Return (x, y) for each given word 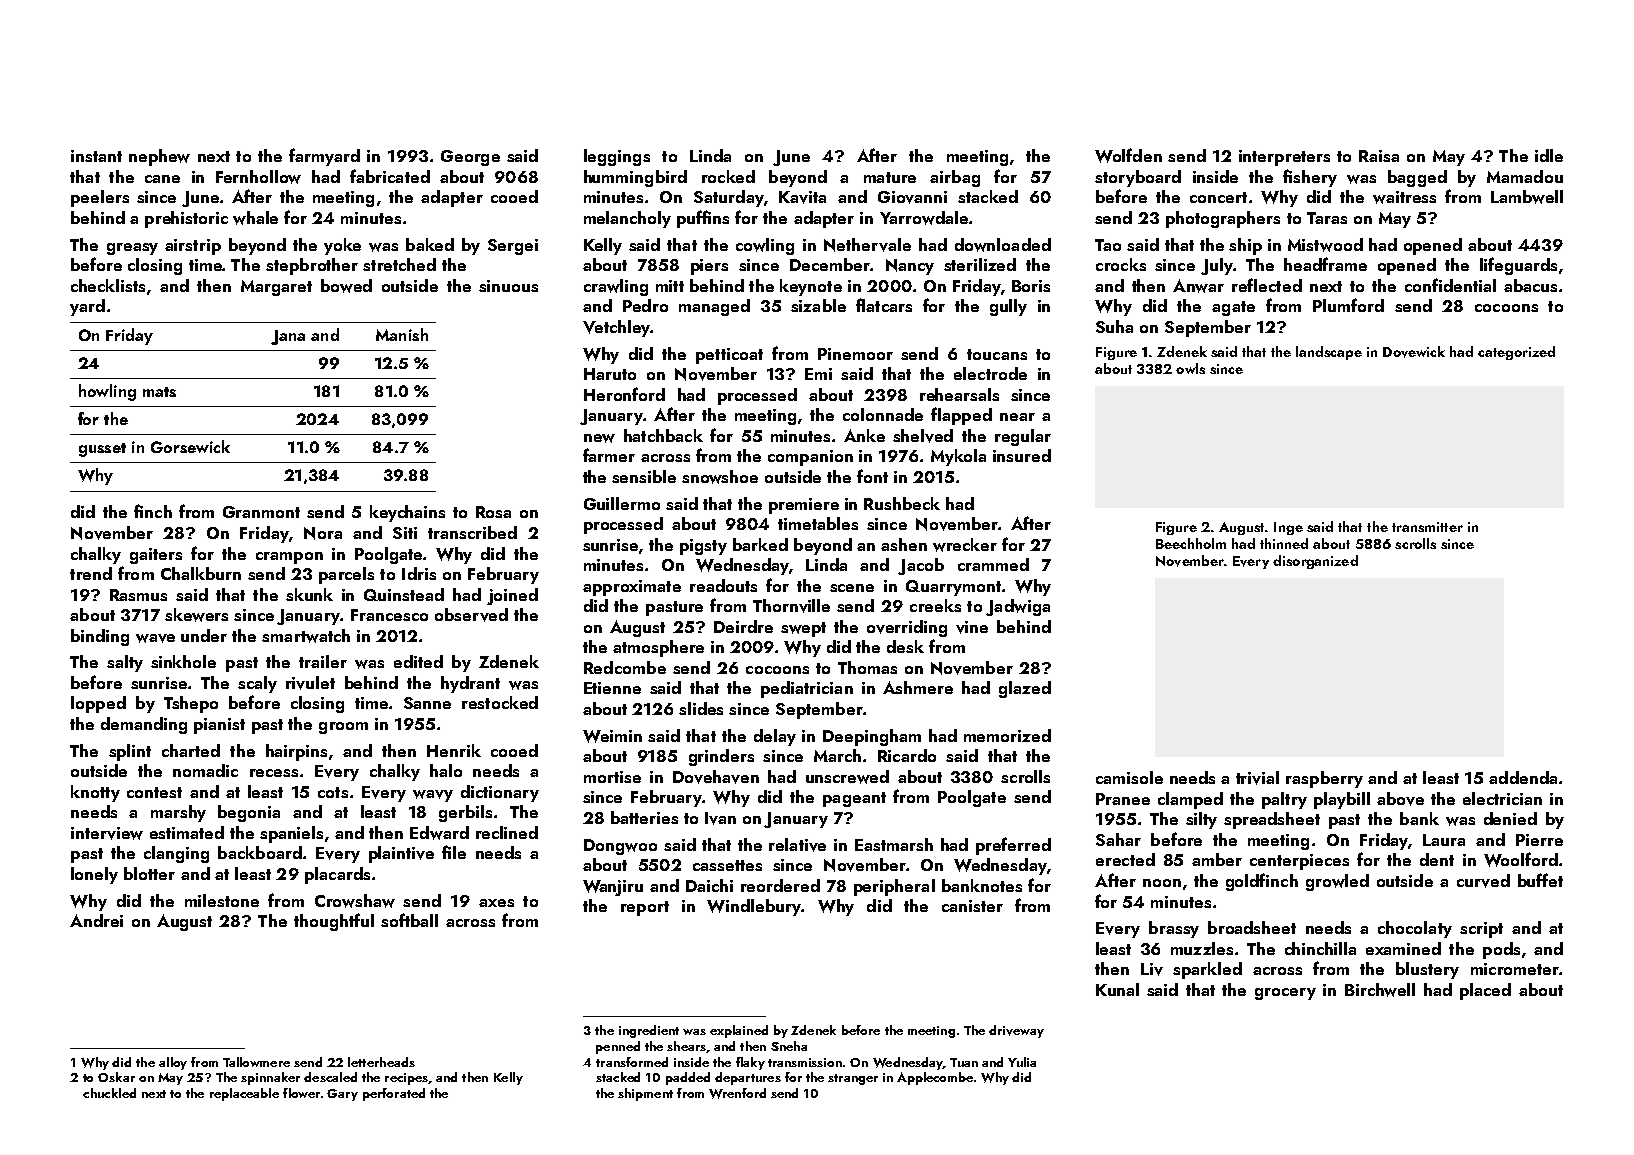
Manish (402, 334)
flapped (961, 416)
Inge (1288, 528)
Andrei (96, 920)
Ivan (720, 818)
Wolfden (1128, 155)
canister (972, 906)
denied (1510, 818)
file (454, 852)
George (470, 158)
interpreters (1284, 158)
